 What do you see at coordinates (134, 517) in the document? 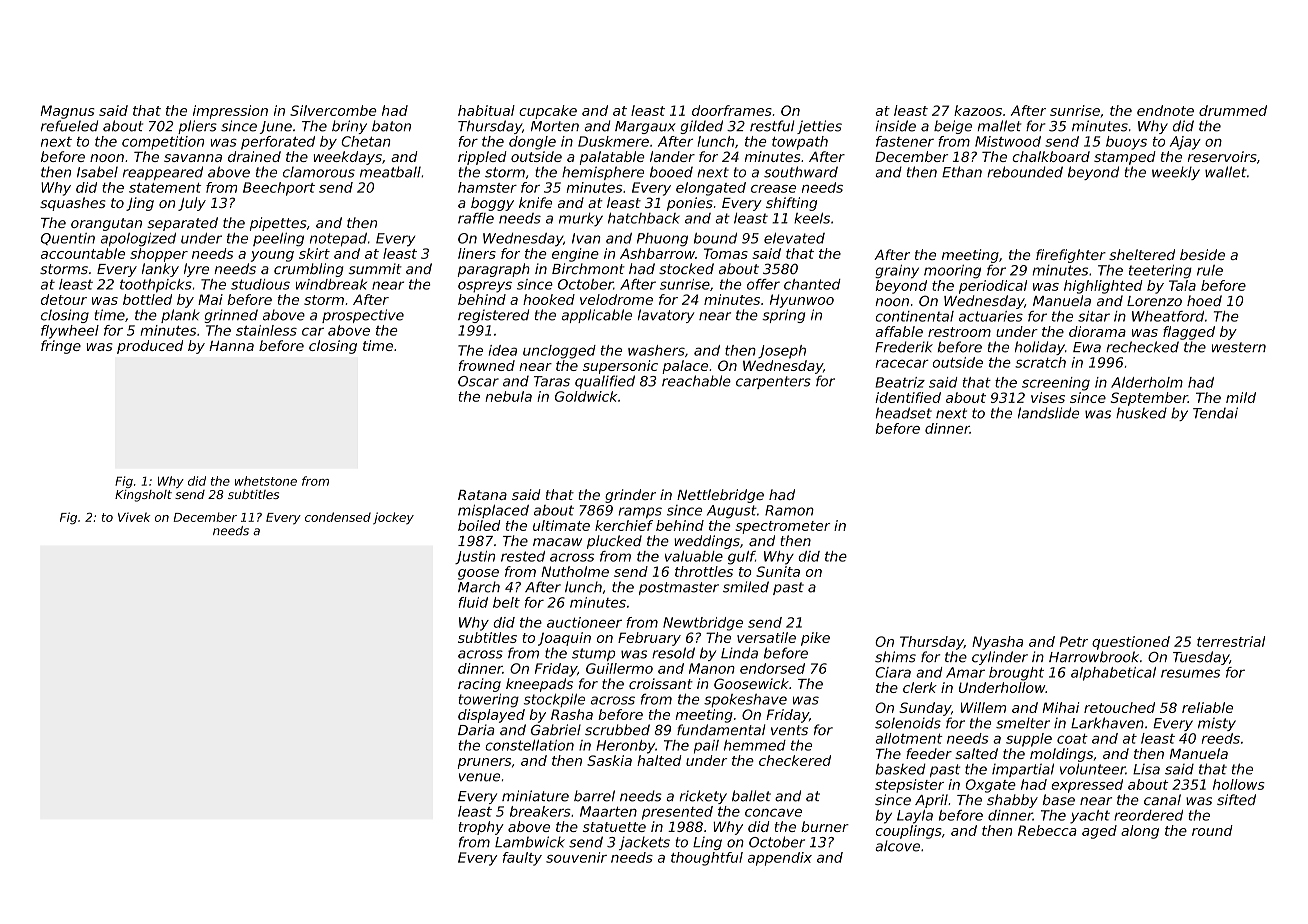
I see `Vivek` at bounding box center [134, 517].
